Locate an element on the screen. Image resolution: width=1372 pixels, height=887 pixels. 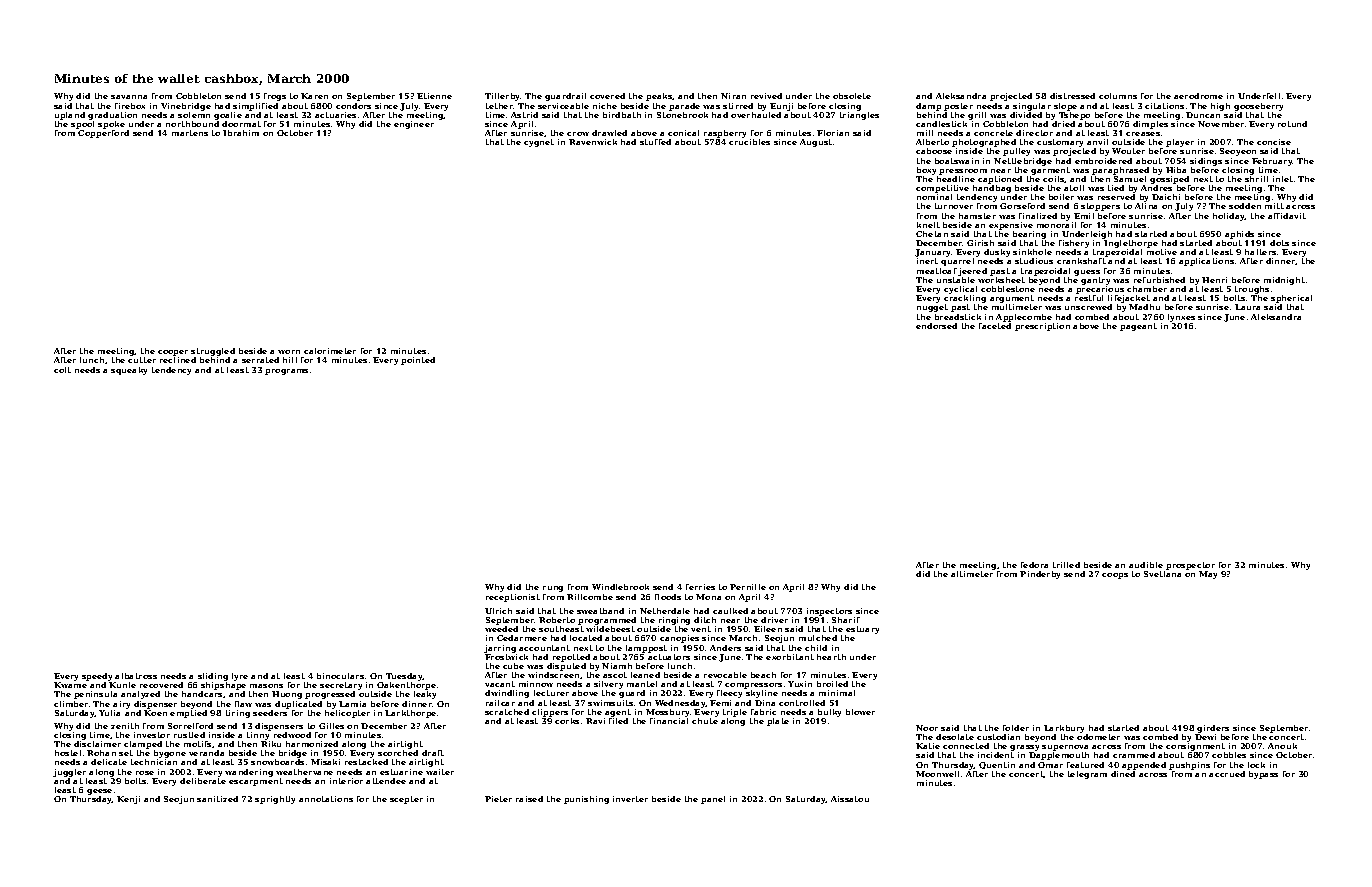
colt is located at coordinates (62, 370).
